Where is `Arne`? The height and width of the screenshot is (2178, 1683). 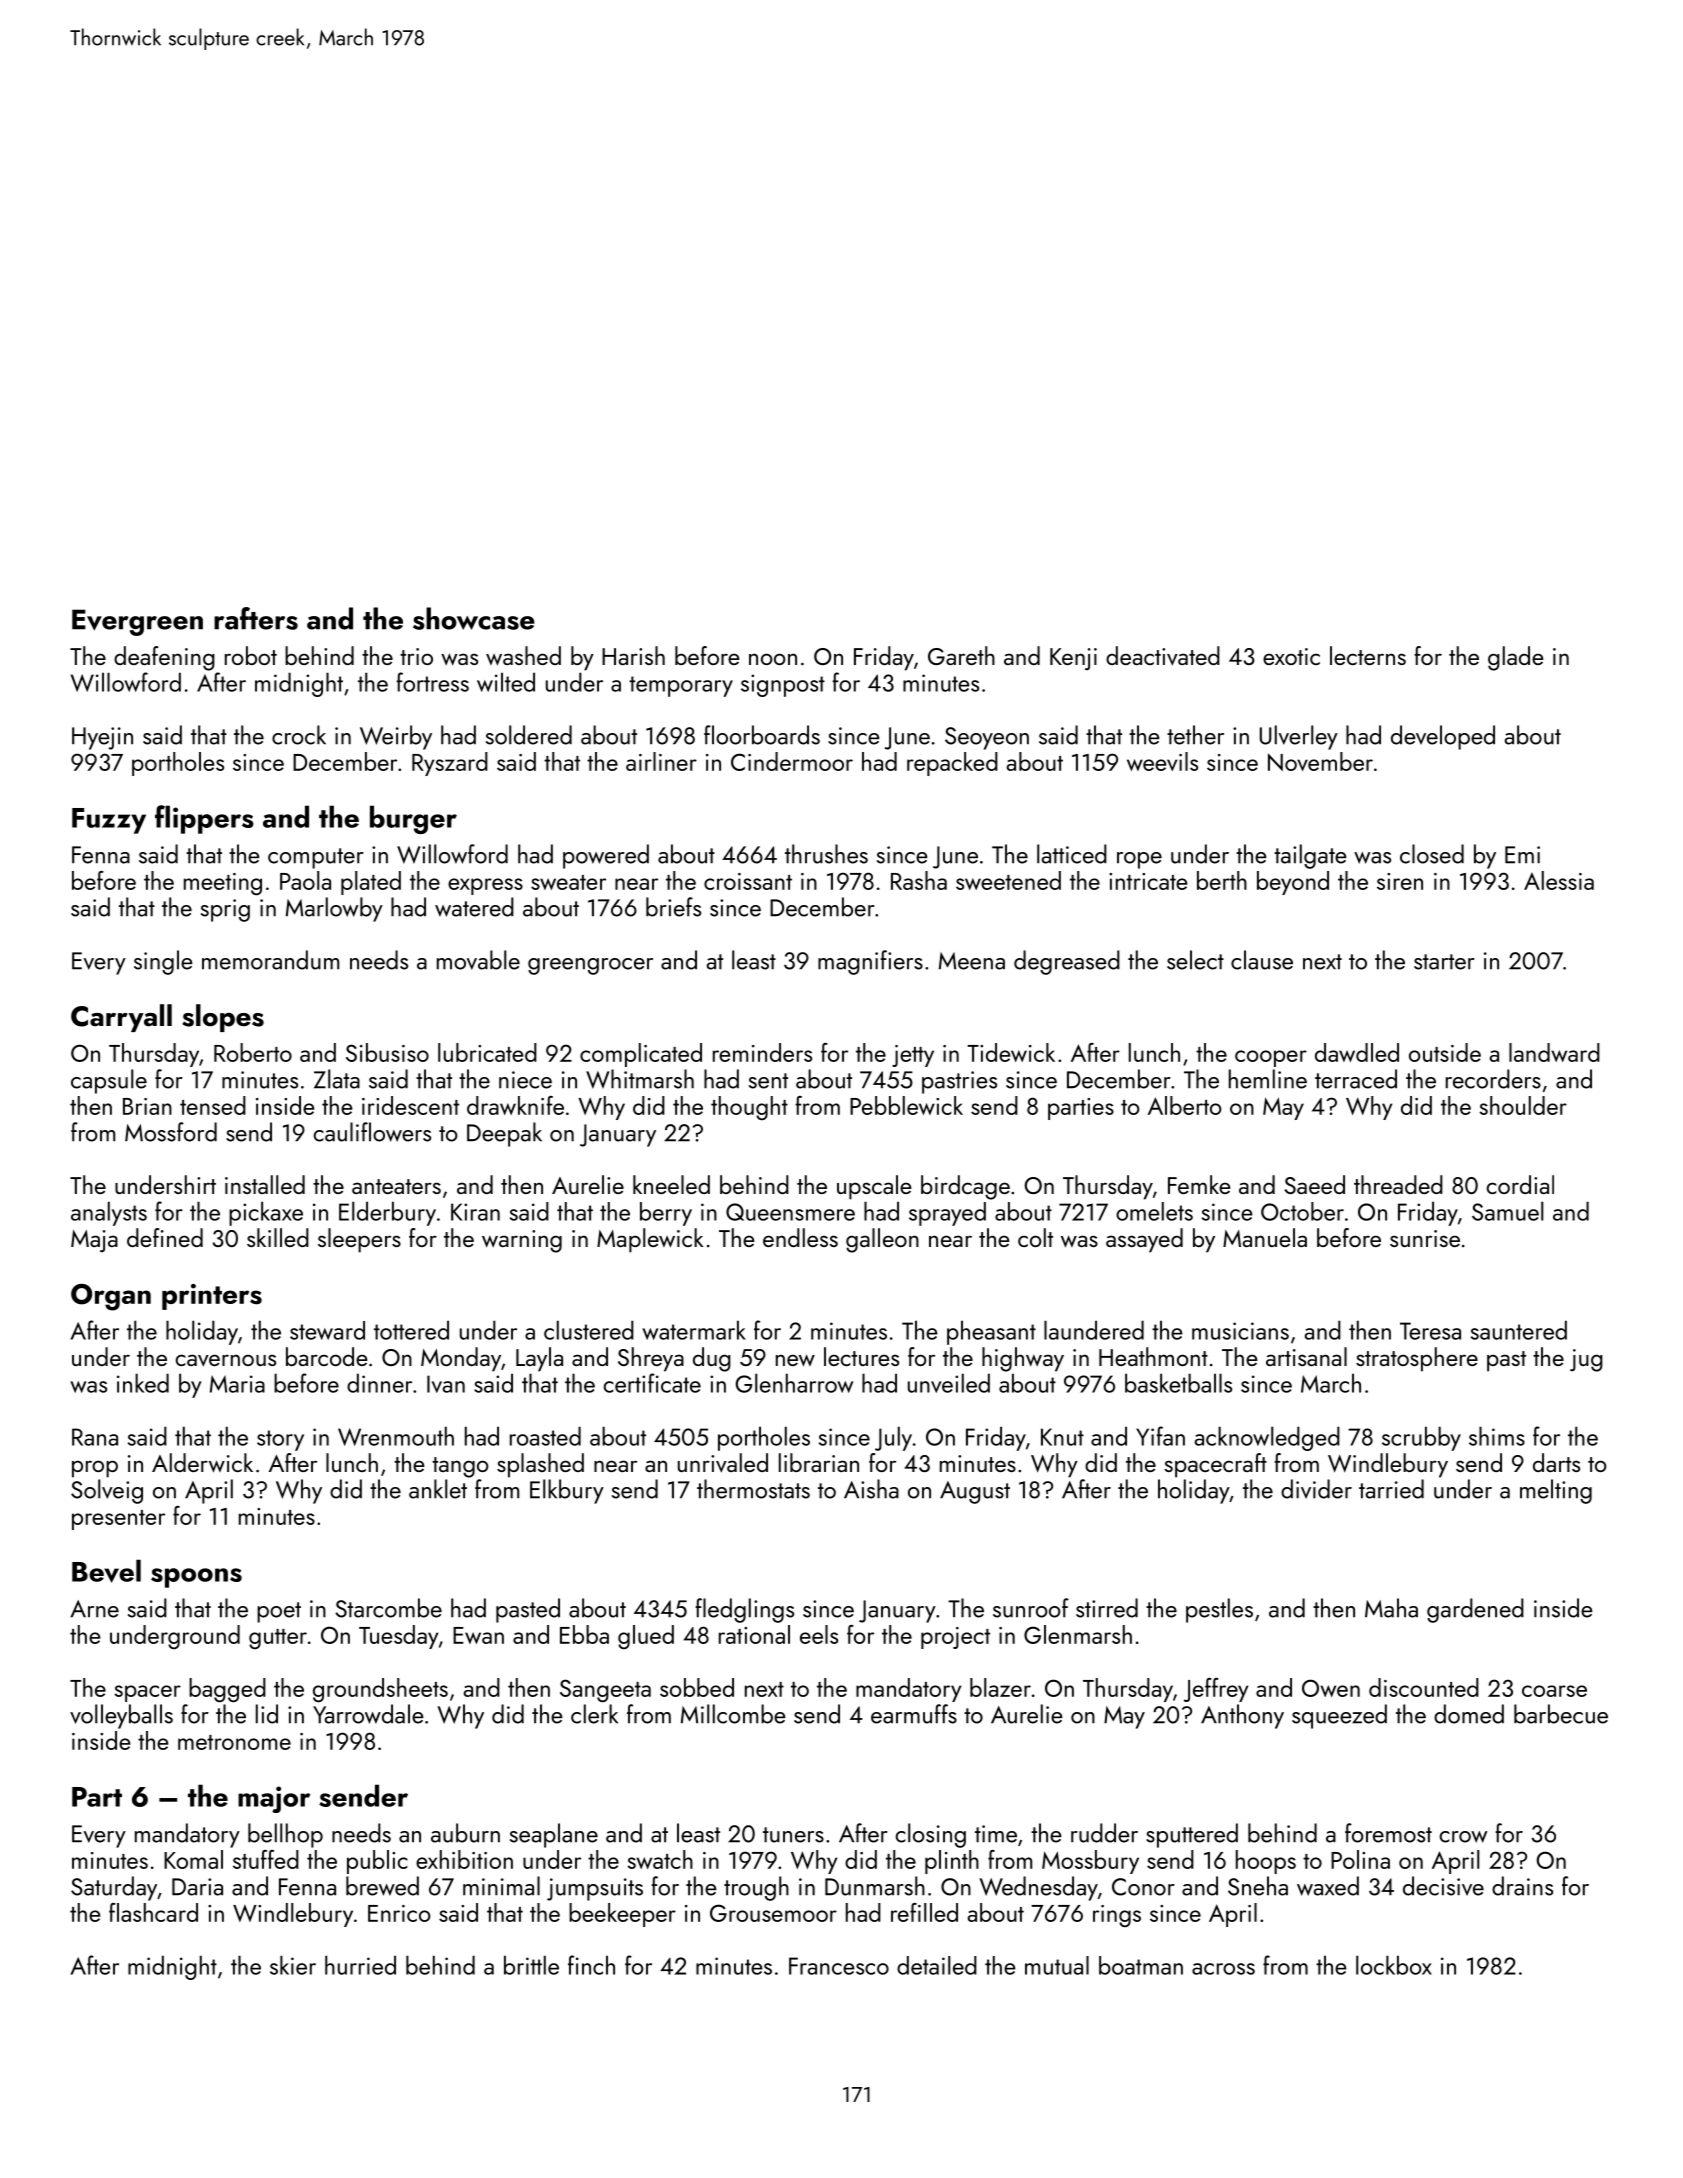
Arne is located at coordinates (94, 1609).
